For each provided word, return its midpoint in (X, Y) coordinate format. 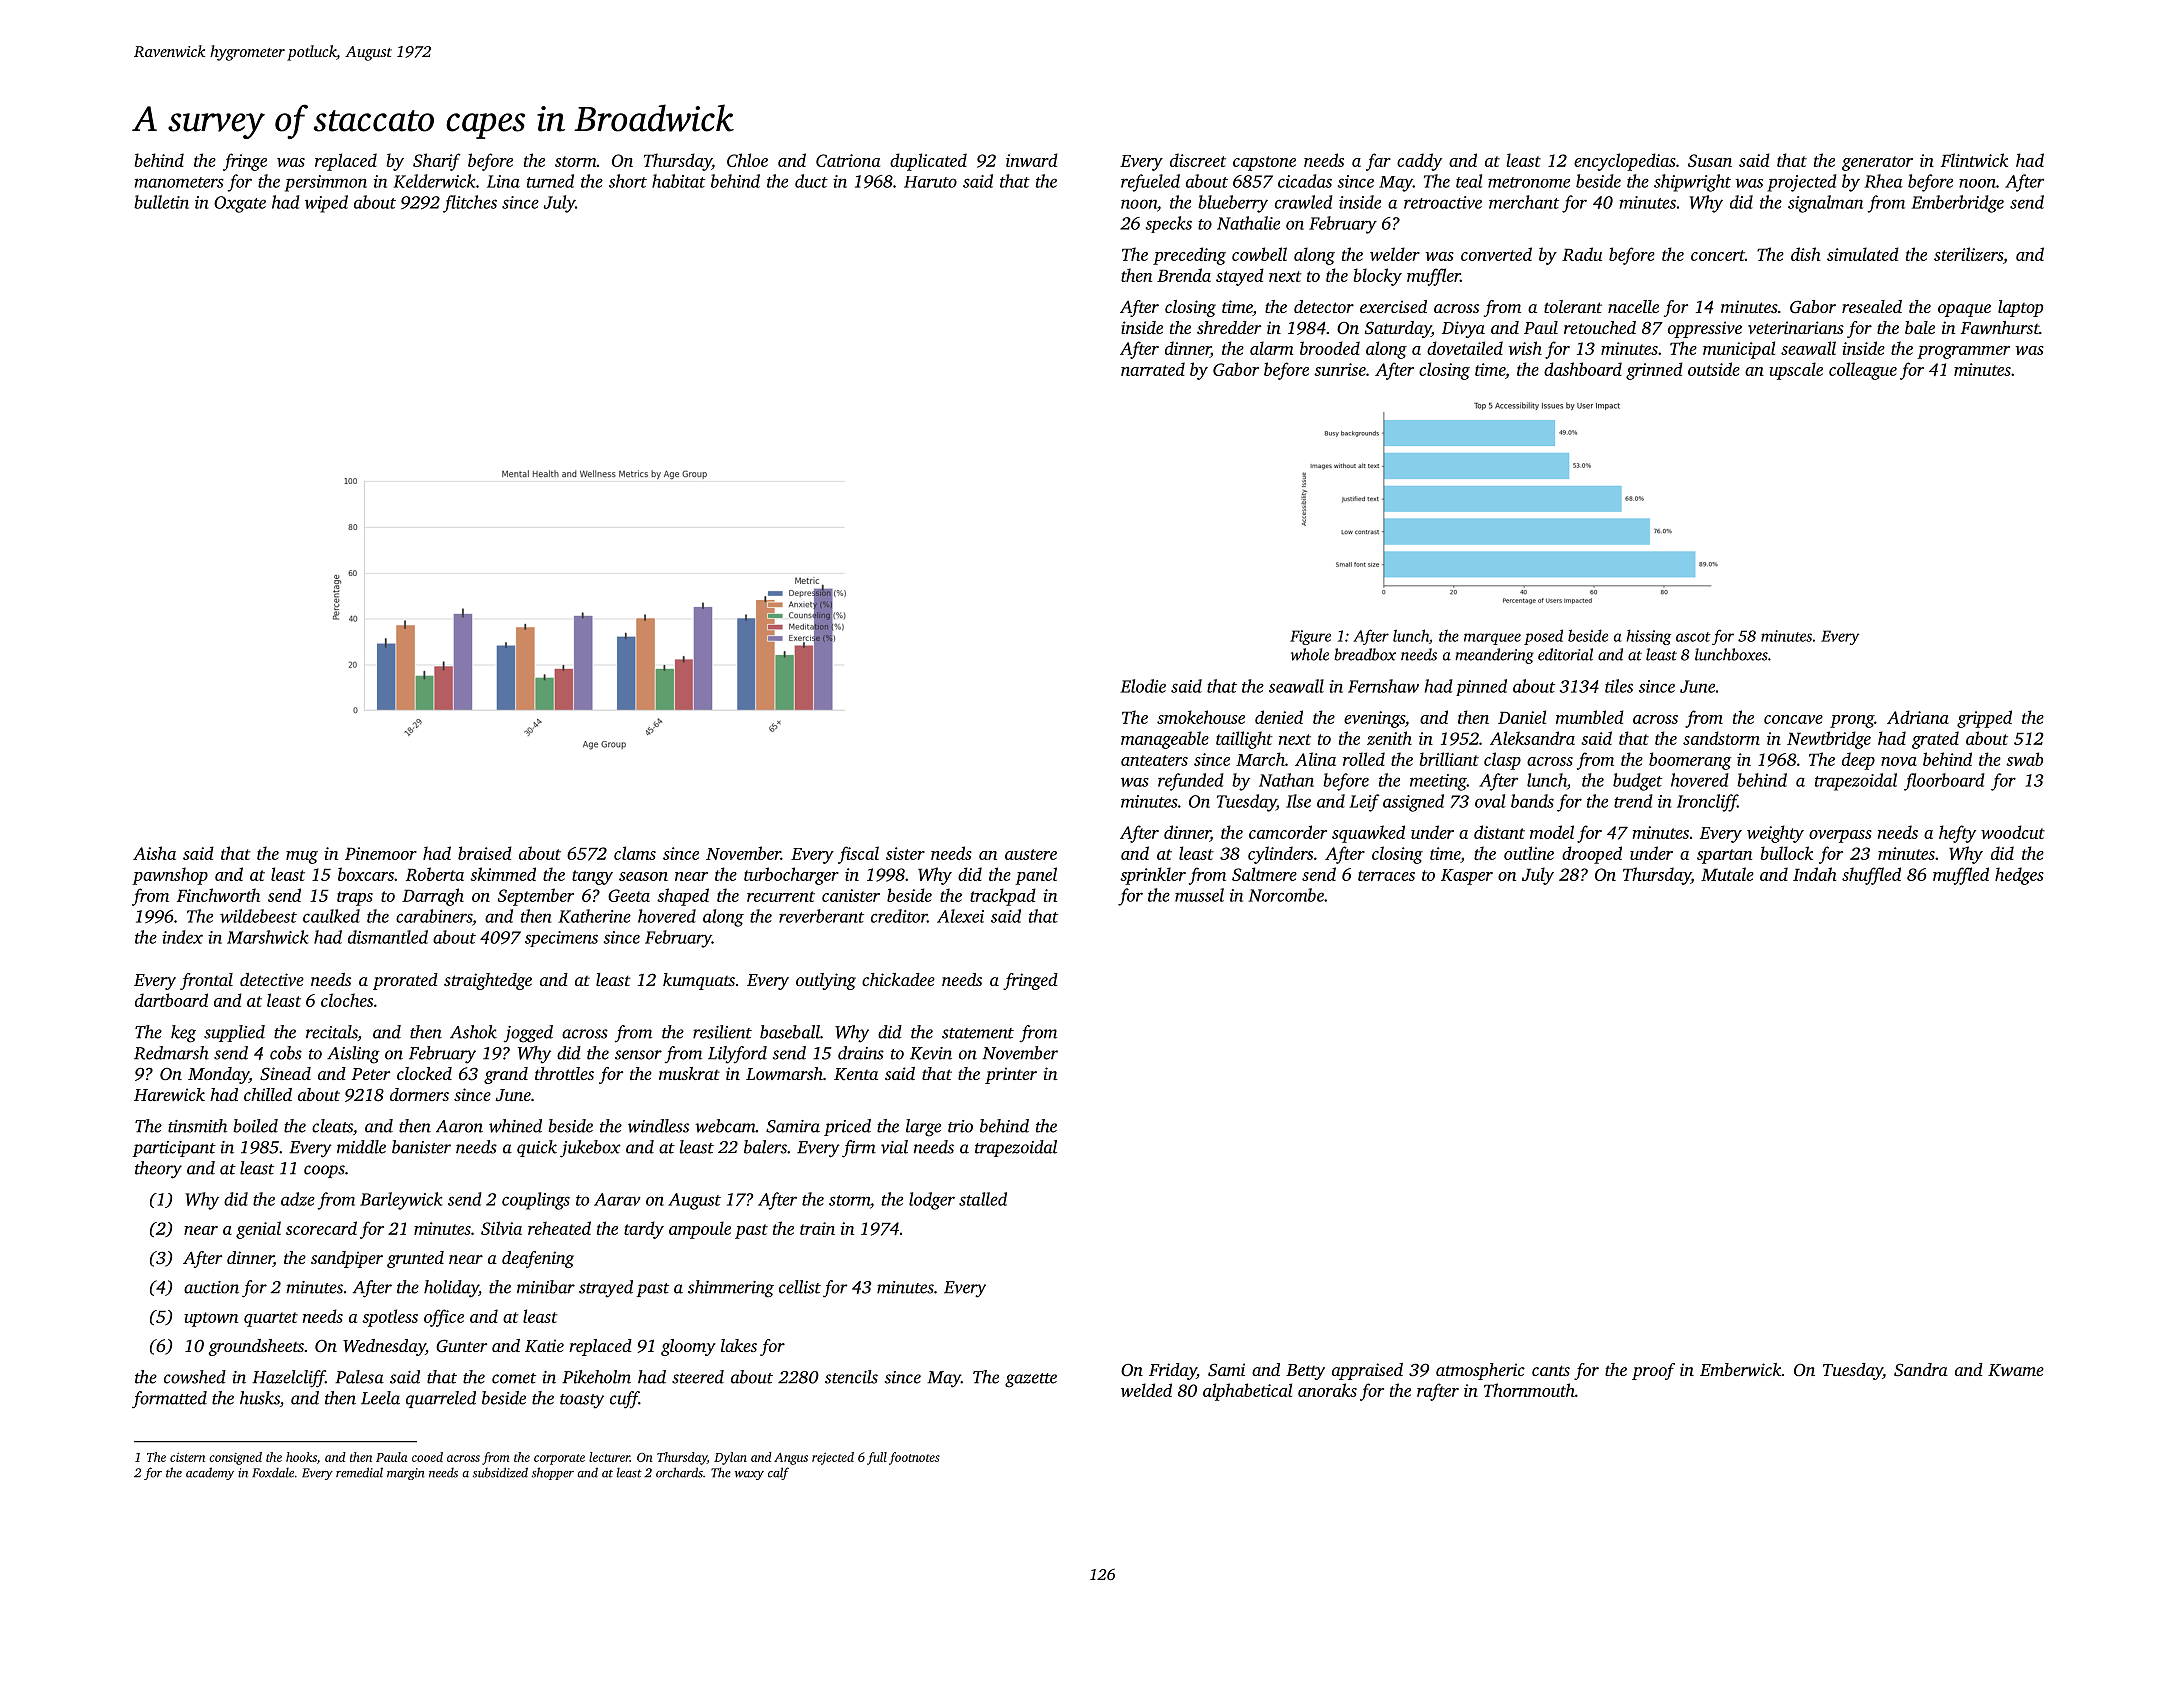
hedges (2019, 876)
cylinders (1280, 855)
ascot (1693, 637)
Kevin (931, 1053)
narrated (1153, 369)
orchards (679, 1472)
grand (506, 1075)
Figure (1310, 637)
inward (1032, 160)
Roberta (435, 874)
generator (1877, 163)
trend (1633, 801)
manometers (179, 182)
